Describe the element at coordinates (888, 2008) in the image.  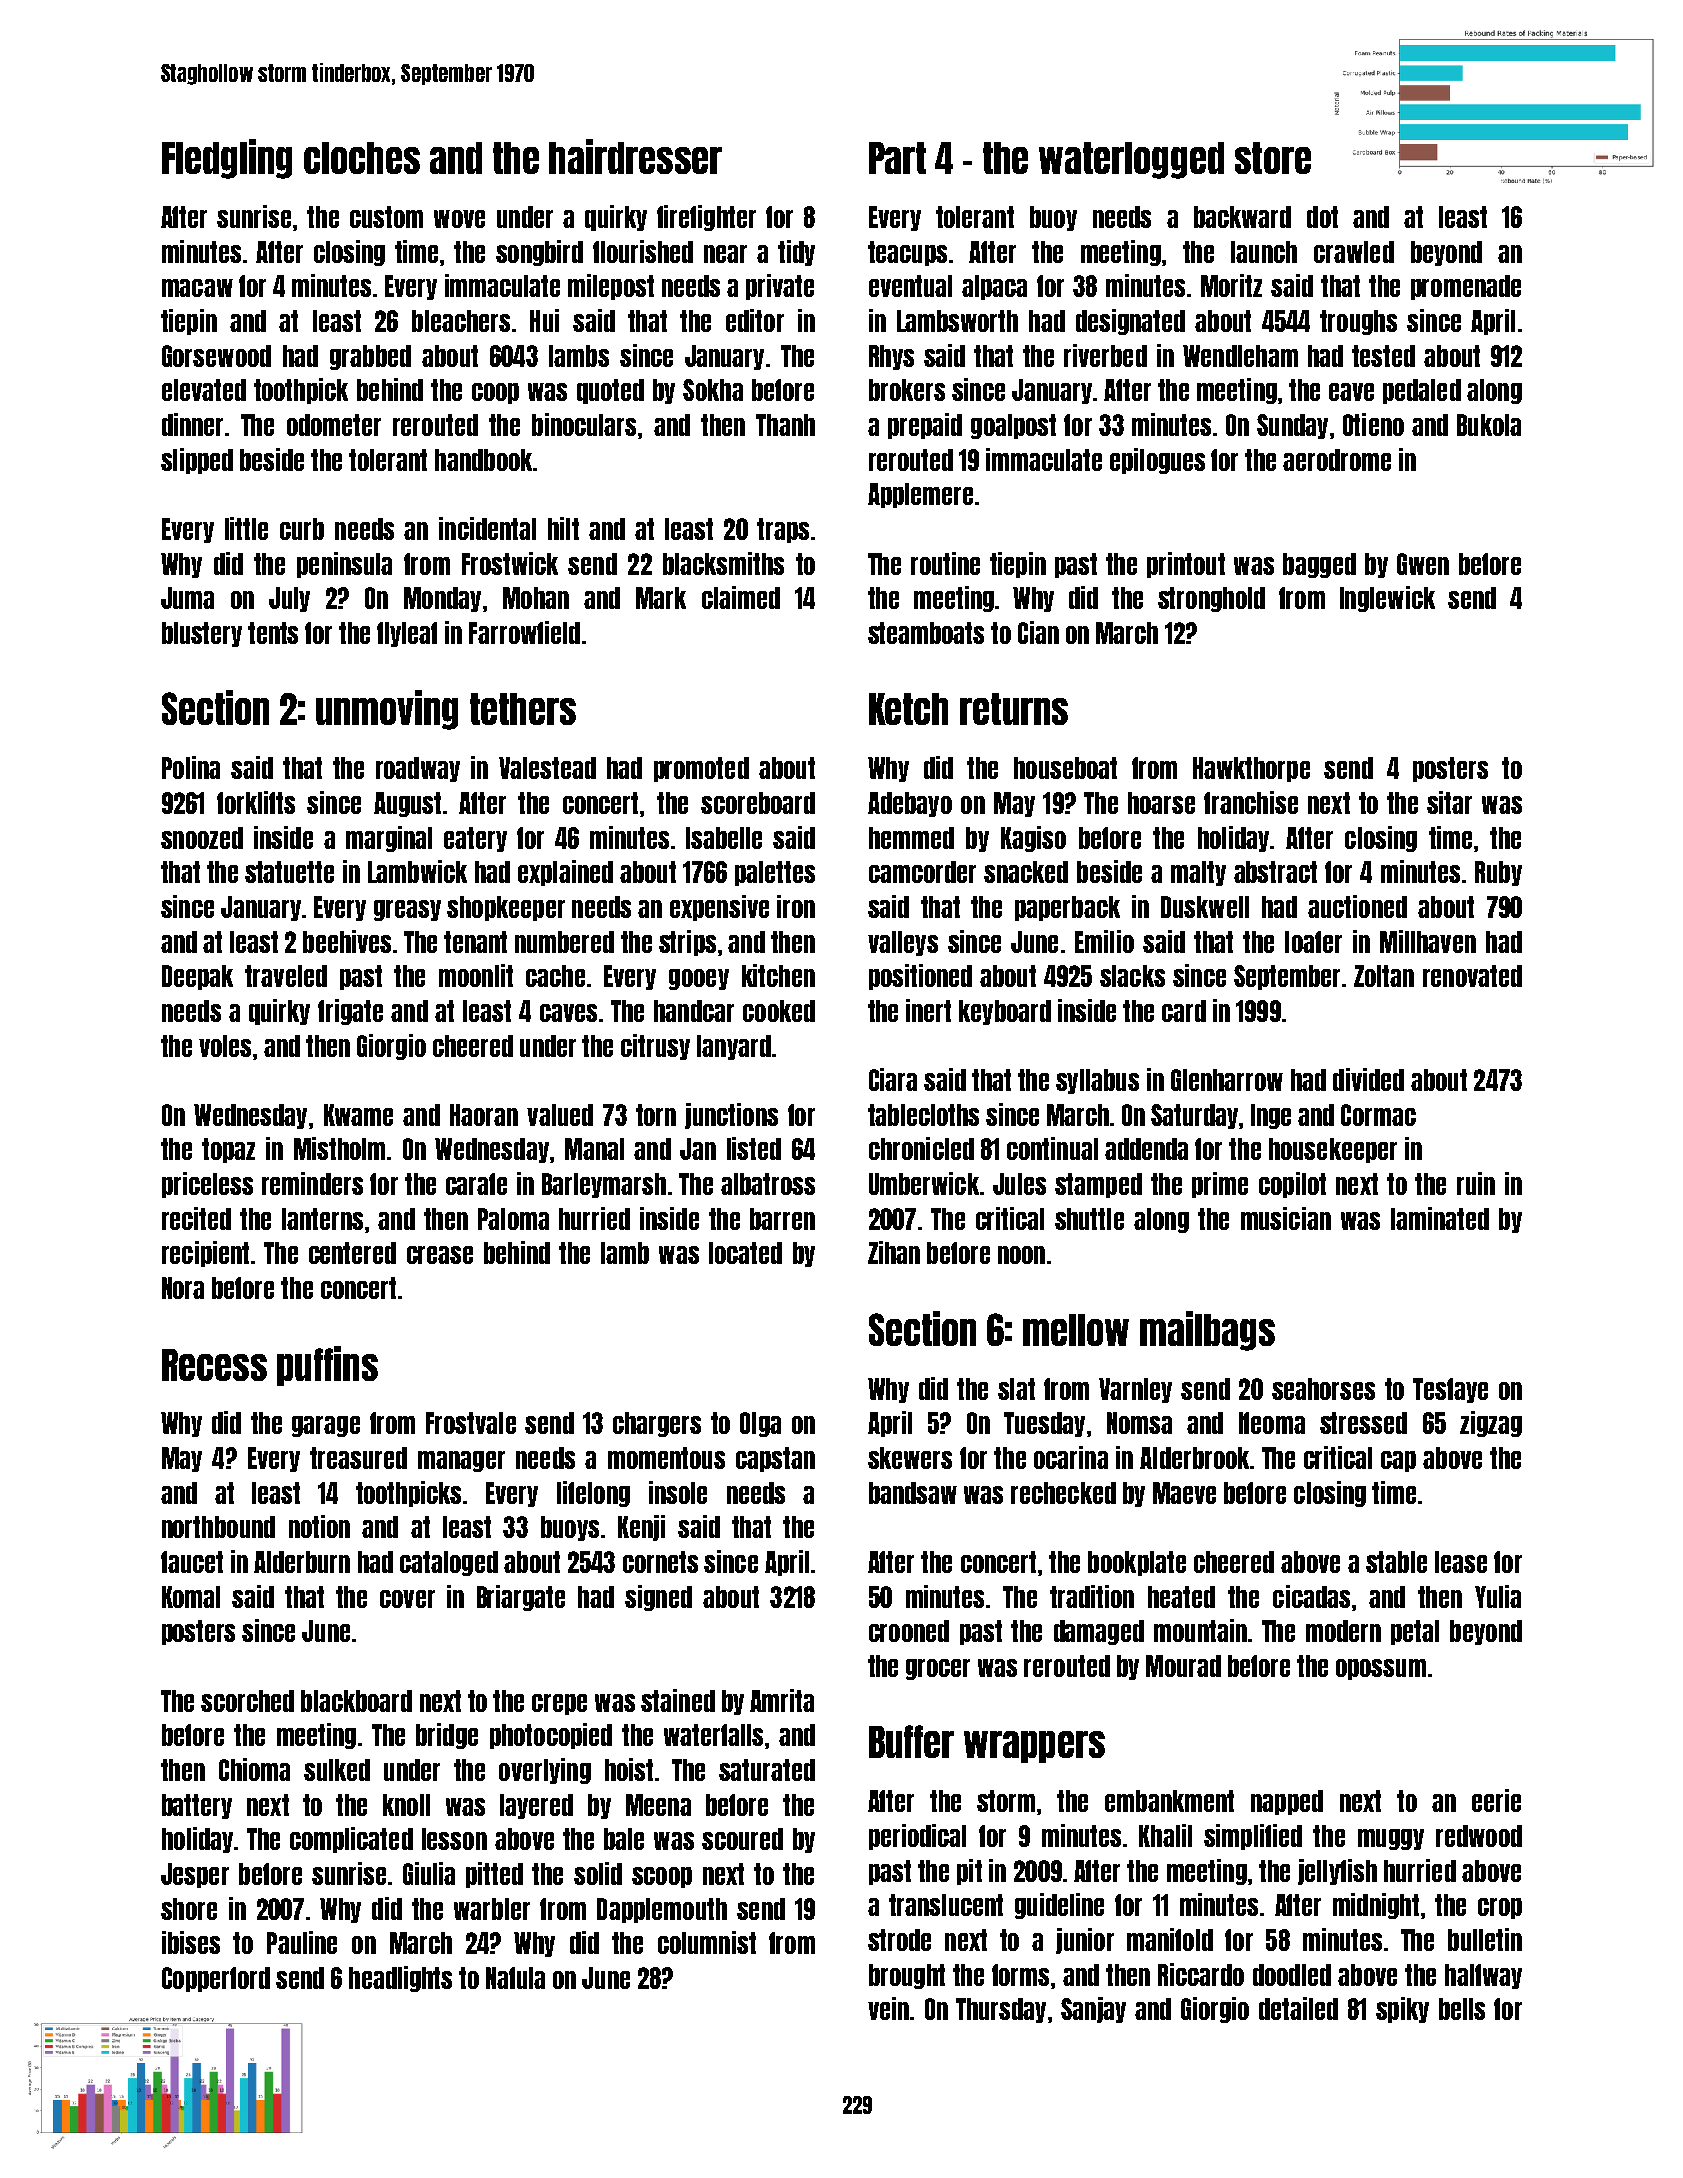
I see `vein` at that location.
